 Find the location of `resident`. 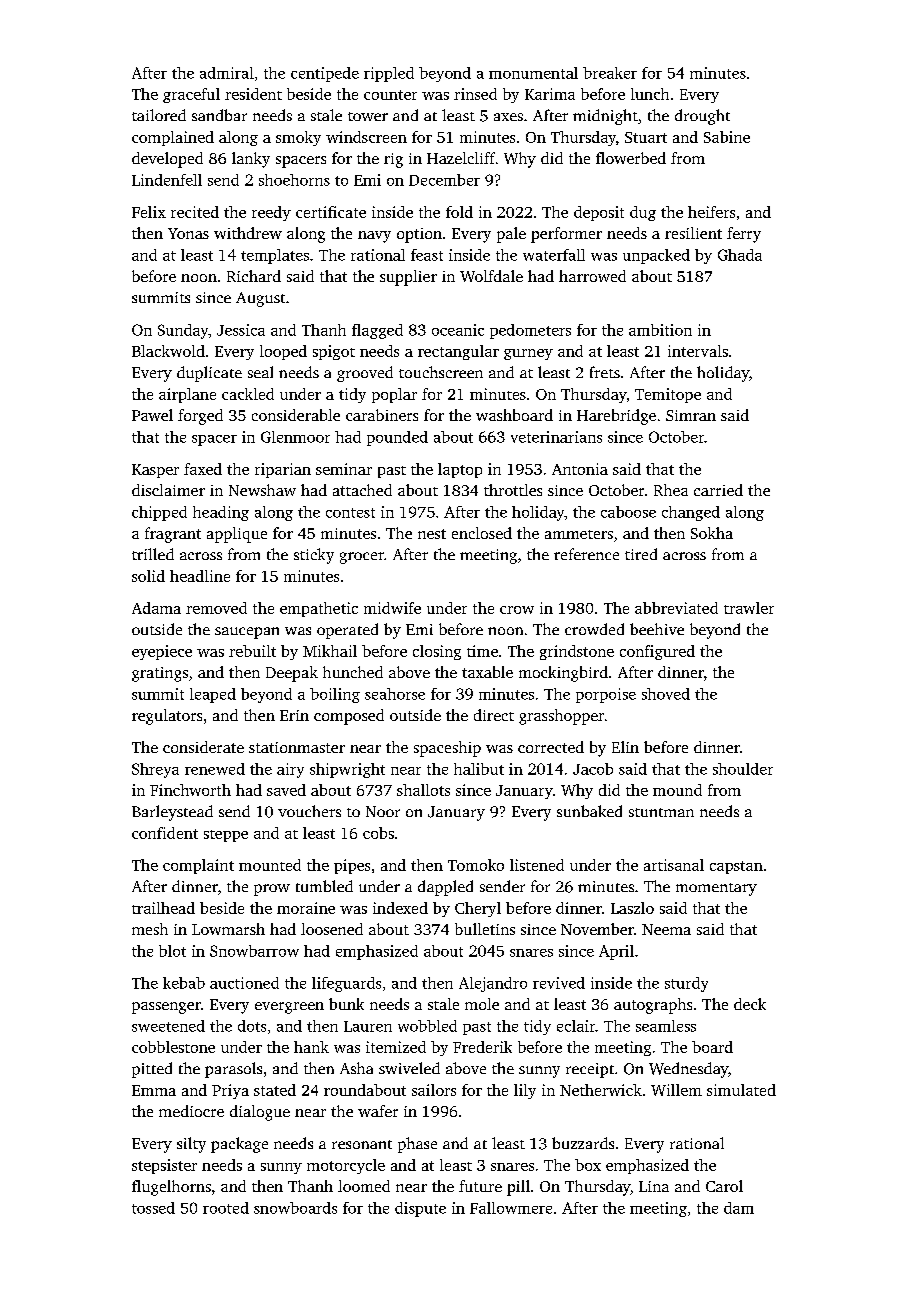

resident is located at coordinates (253, 94).
